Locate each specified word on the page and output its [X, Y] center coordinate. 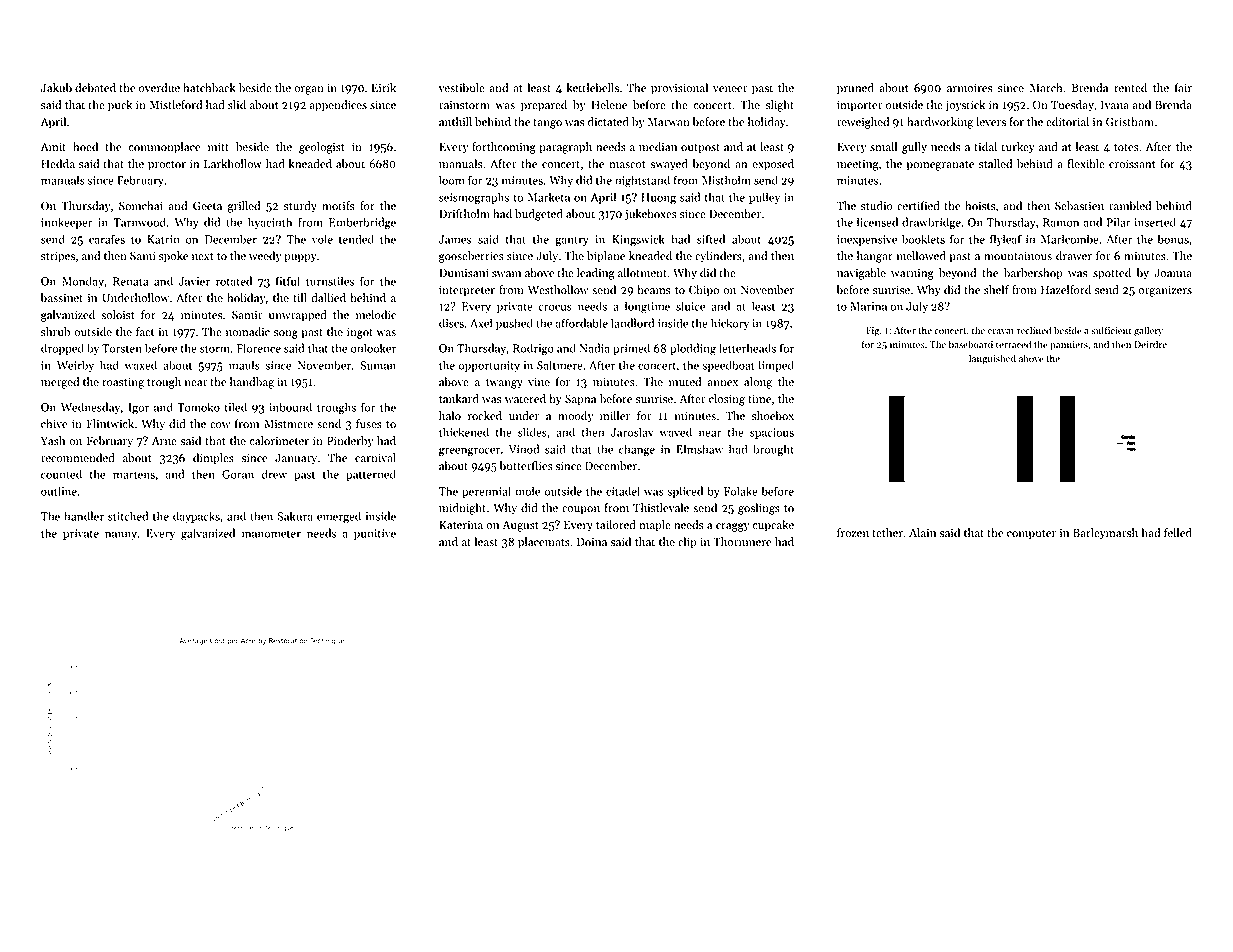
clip [687, 543]
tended [356, 239]
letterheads [747, 348]
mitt [218, 146]
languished [992, 359]
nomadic [248, 332]
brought [773, 450]
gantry [572, 241]
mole [527, 491]
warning [912, 274]
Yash [53, 441]
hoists [980, 206]
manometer [271, 534]
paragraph [565, 148]
